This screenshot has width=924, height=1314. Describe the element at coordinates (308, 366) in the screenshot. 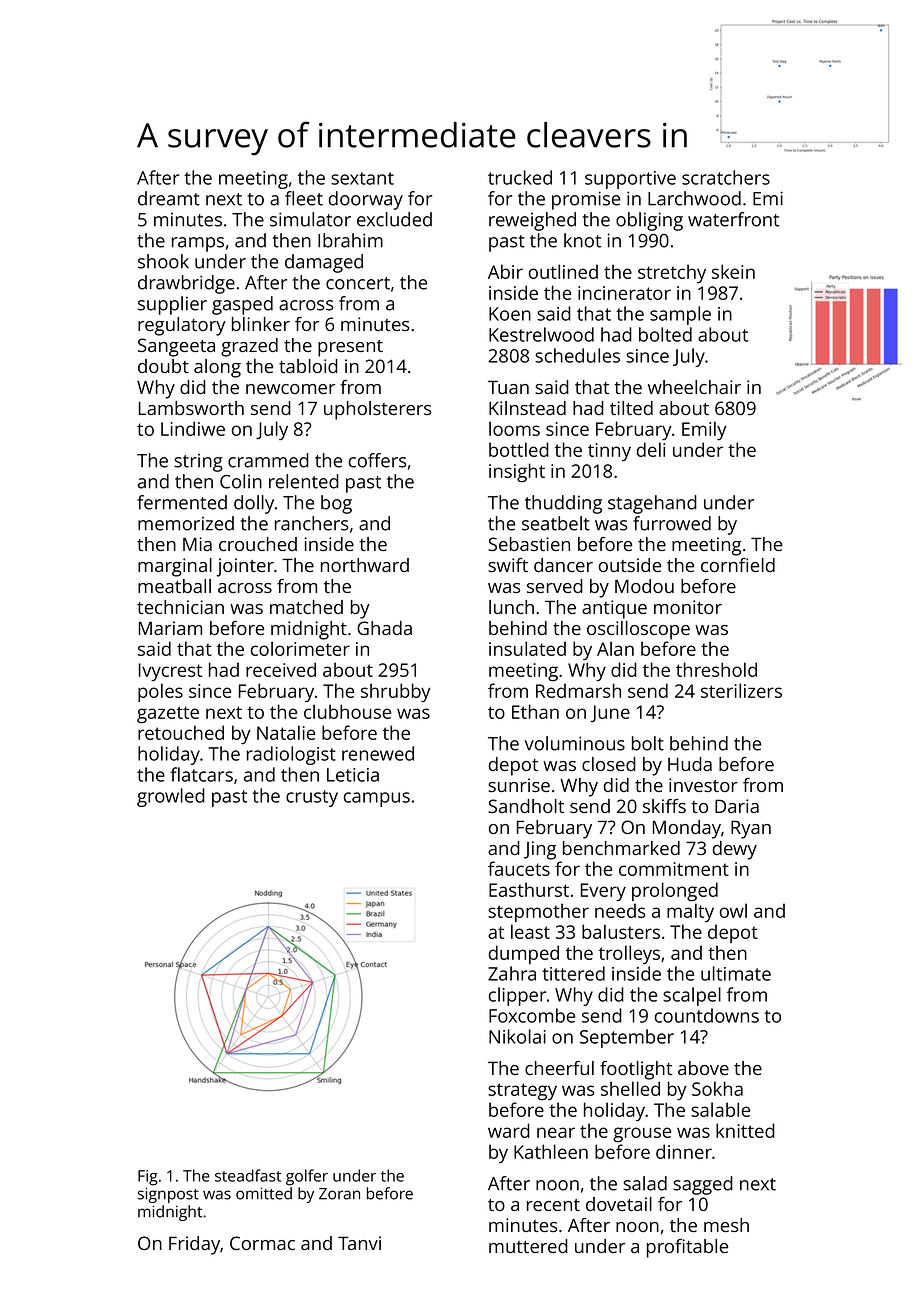

I see `tabloid` at that location.
